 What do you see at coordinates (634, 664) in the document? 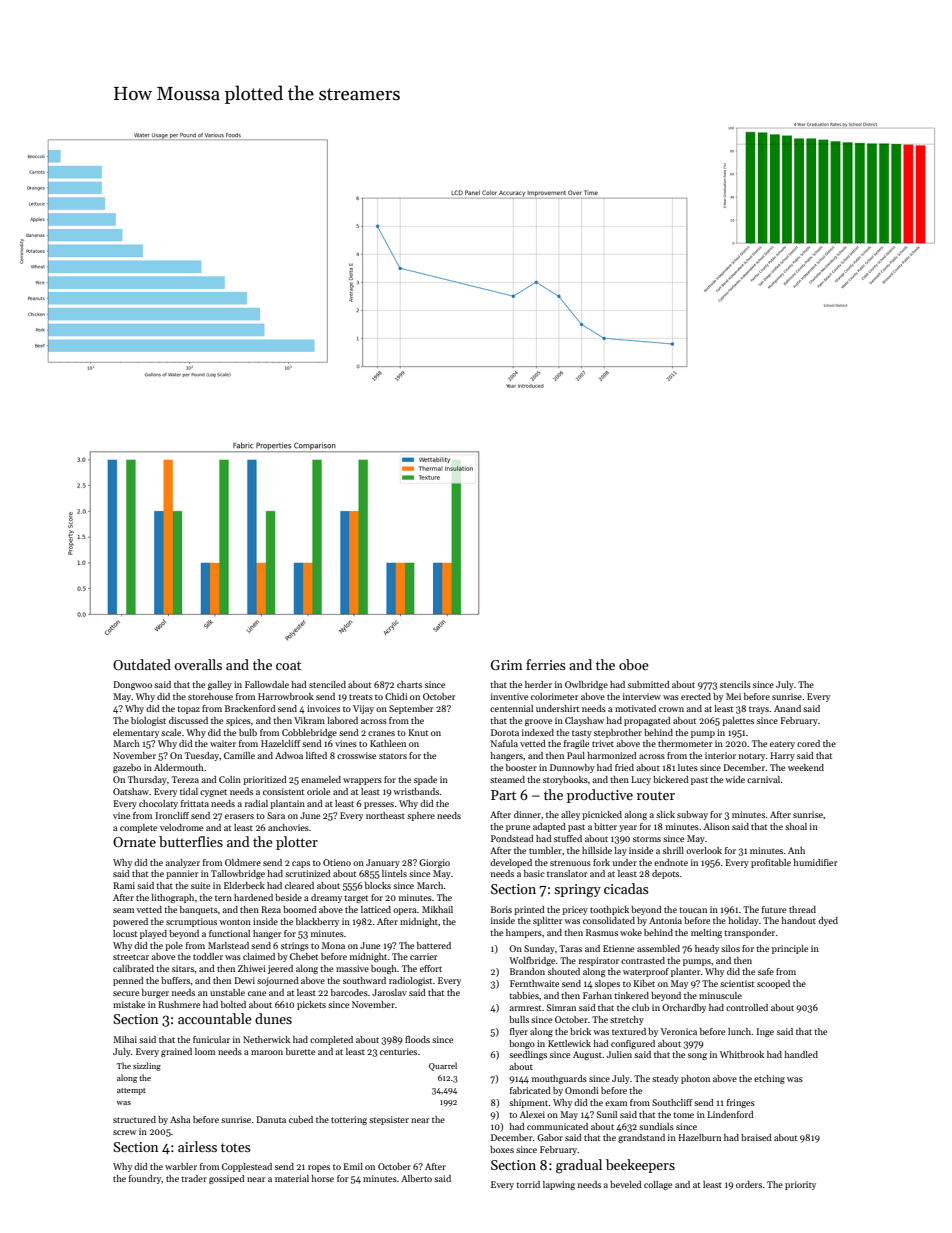
I see `oboe` at bounding box center [634, 664].
